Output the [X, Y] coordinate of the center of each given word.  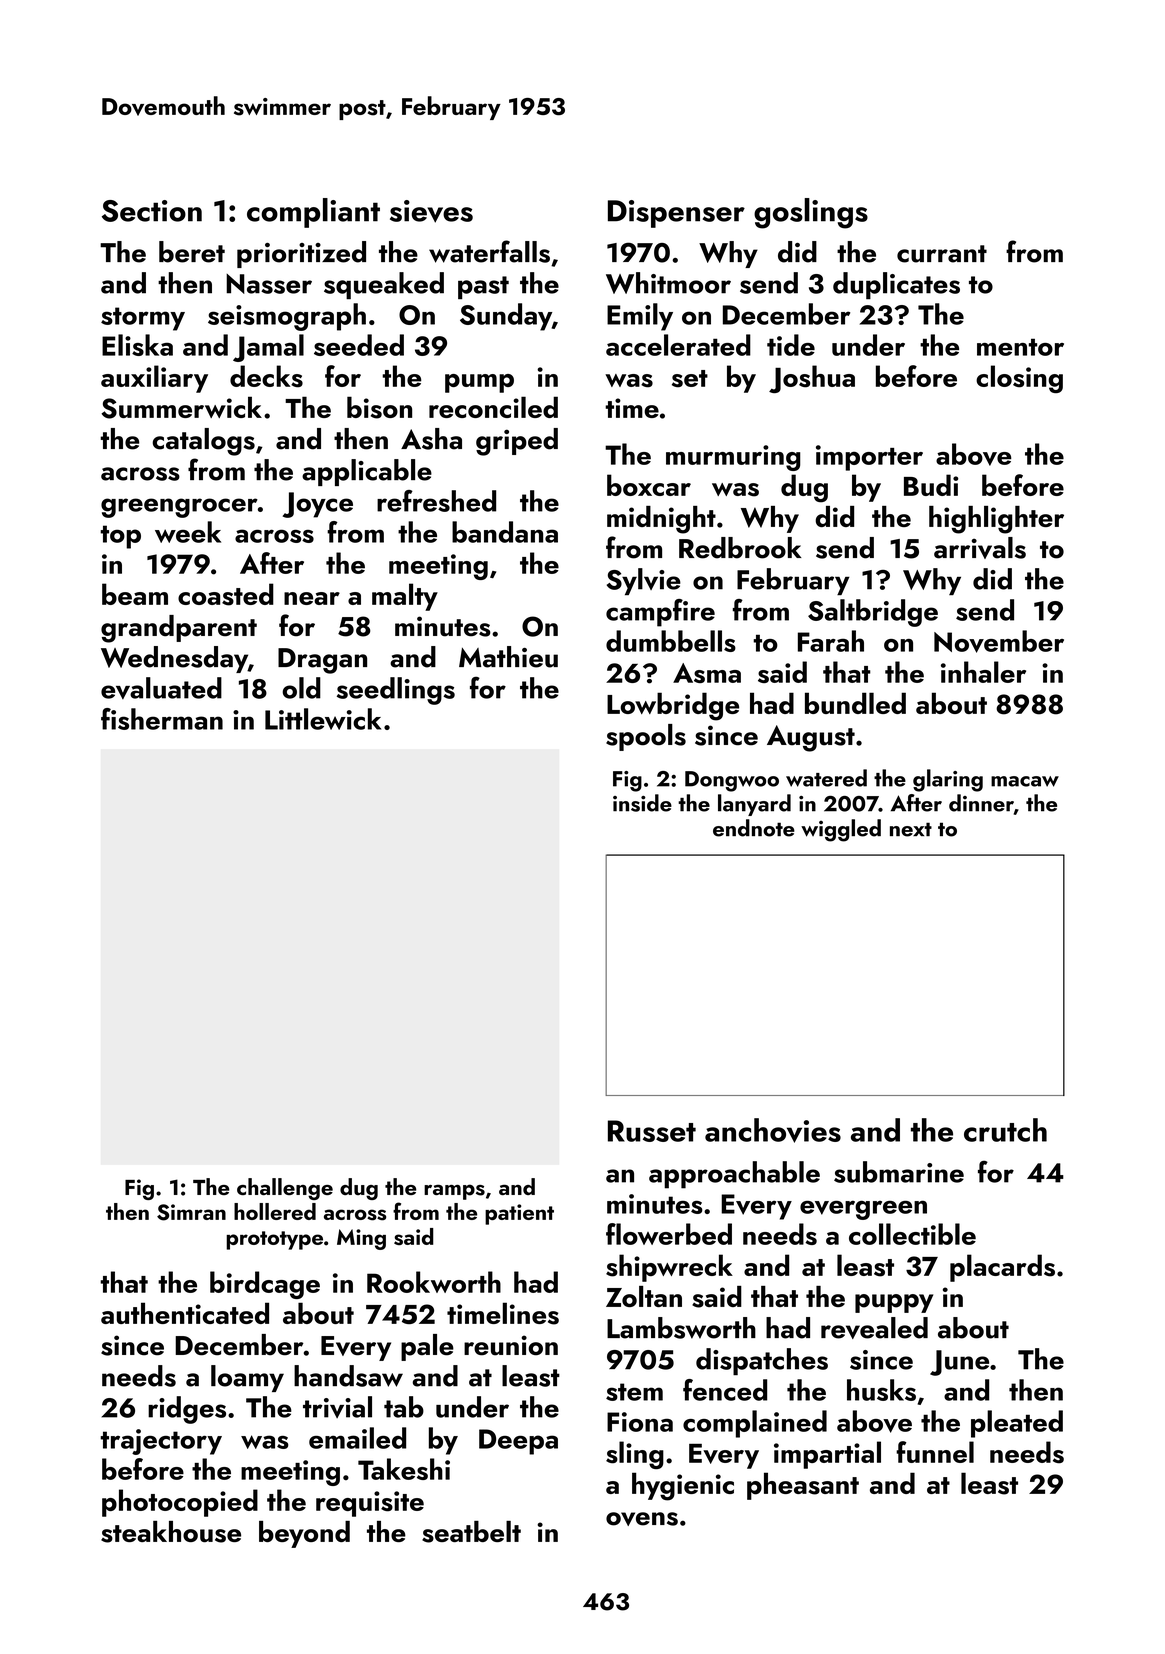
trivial [337, 1407]
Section [152, 211]
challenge [285, 1189]
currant [942, 254]
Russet [652, 1131]
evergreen [863, 1210]
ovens [642, 1519]
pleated [1017, 1424]
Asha [431, 439]
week [188, 532]
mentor [1020, 347]
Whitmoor [668, 283]
